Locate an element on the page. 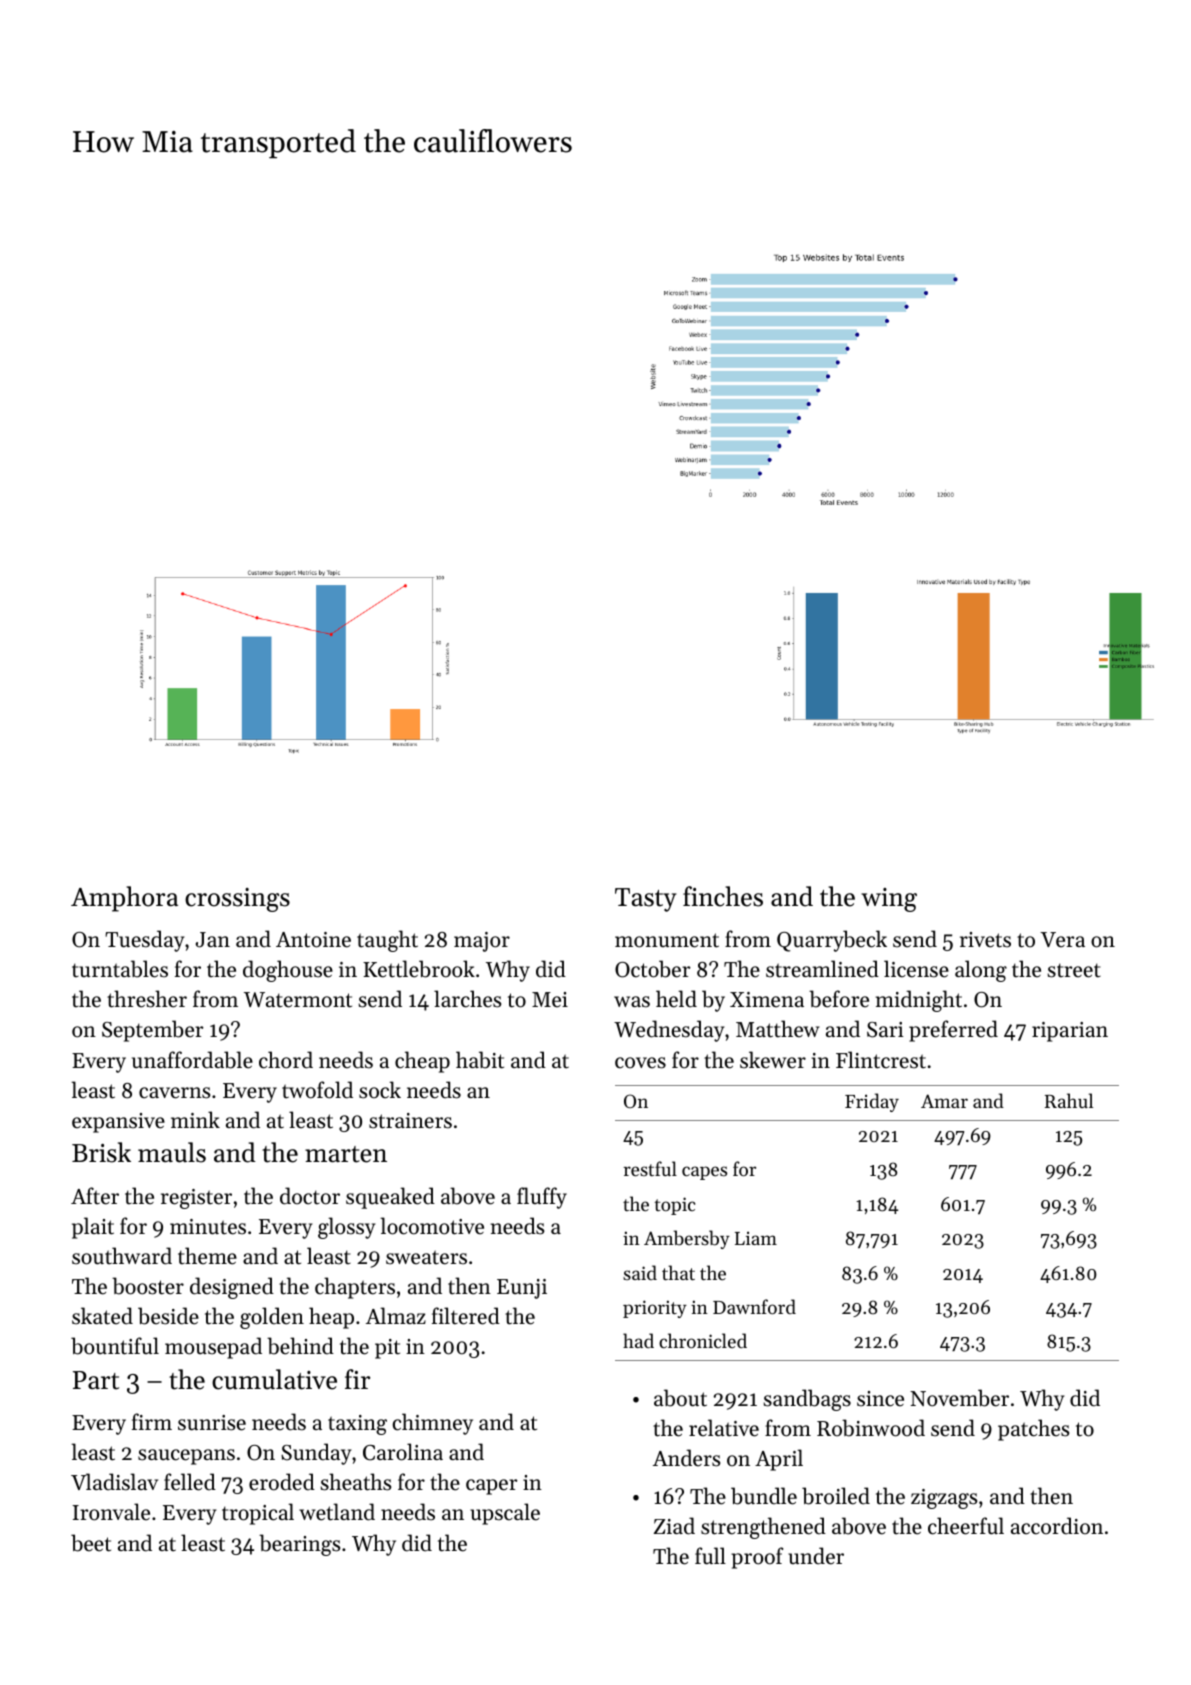  Liam is located at coordinates (756, 1238).
